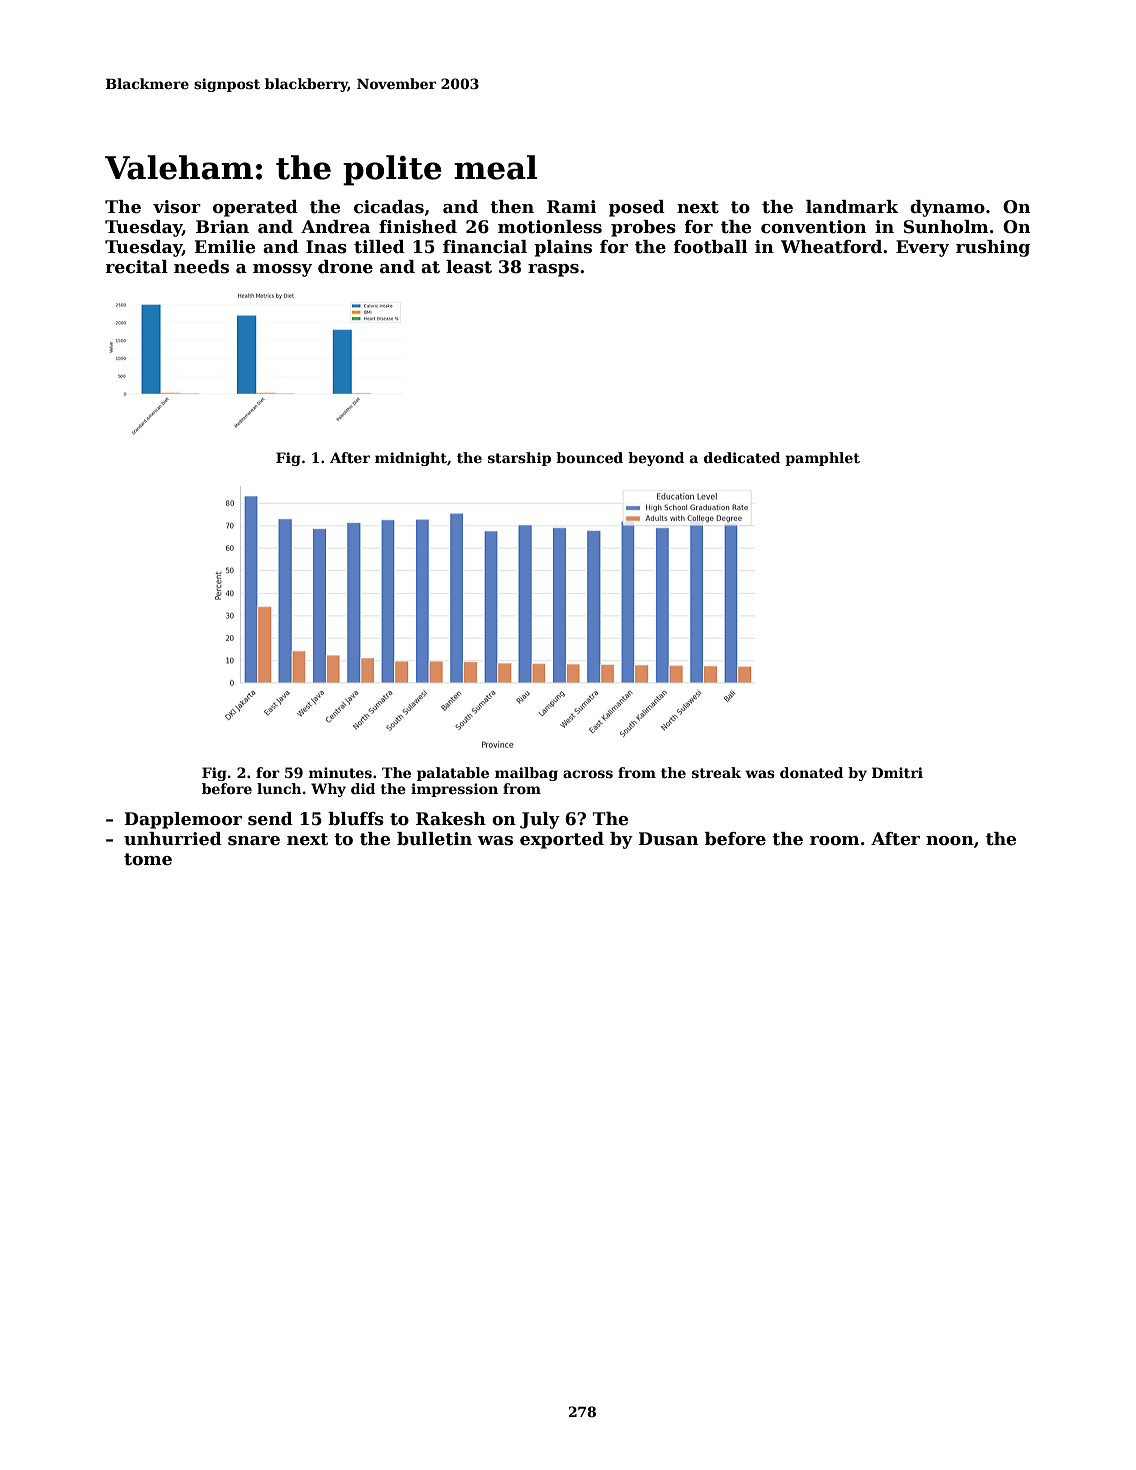 This page has height=1470, width=1136. What do you see at coordinates (922, 248) in the page?
I see `Every` at bounding box center [922, 248].
